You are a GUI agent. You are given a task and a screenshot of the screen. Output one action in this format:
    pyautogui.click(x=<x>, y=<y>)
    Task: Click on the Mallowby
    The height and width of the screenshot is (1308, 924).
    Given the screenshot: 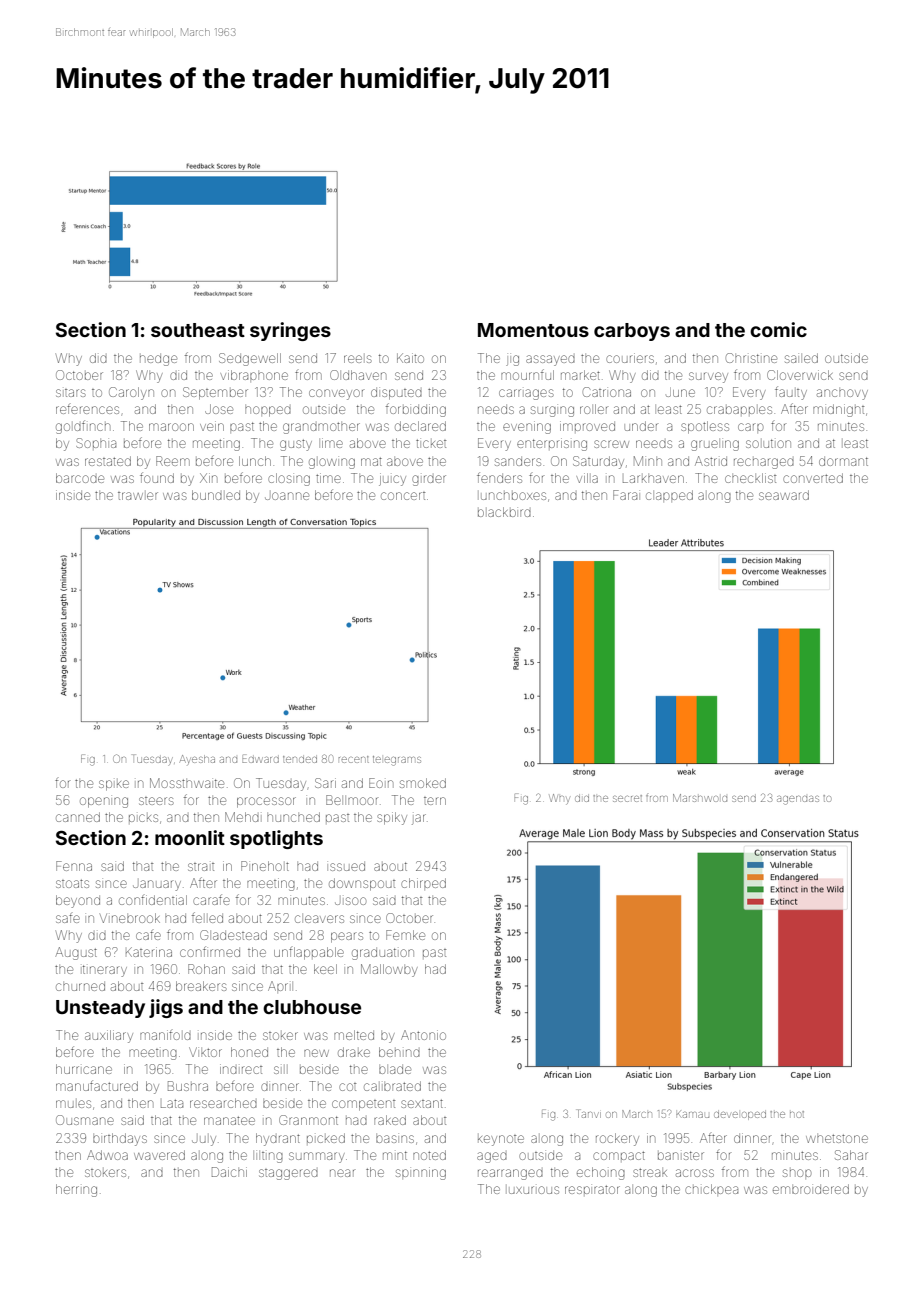 What is the action you would take?
    pyautogui.click(x=389, y=970)
